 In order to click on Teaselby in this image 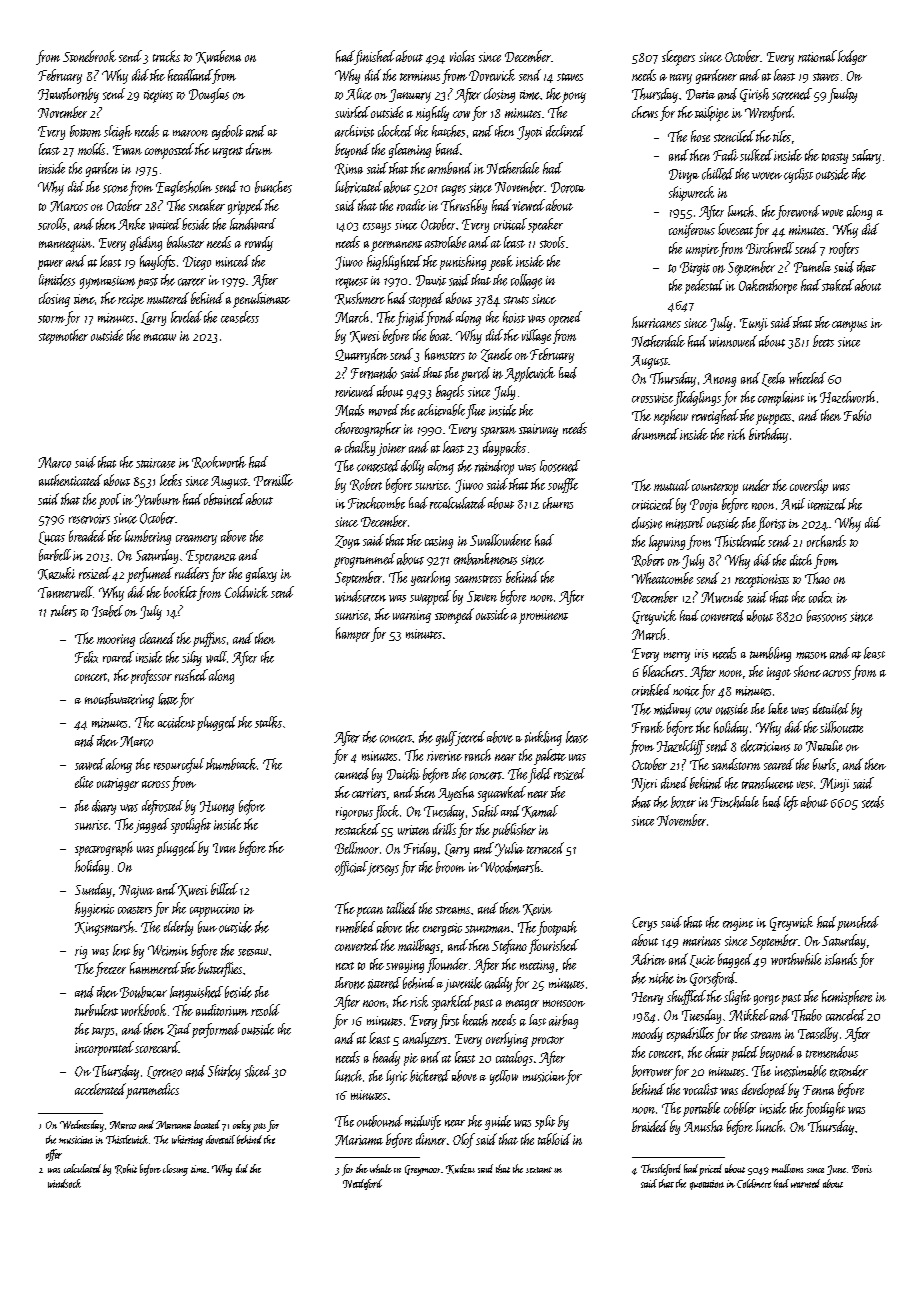, I will do `click(818, 1034)`.
